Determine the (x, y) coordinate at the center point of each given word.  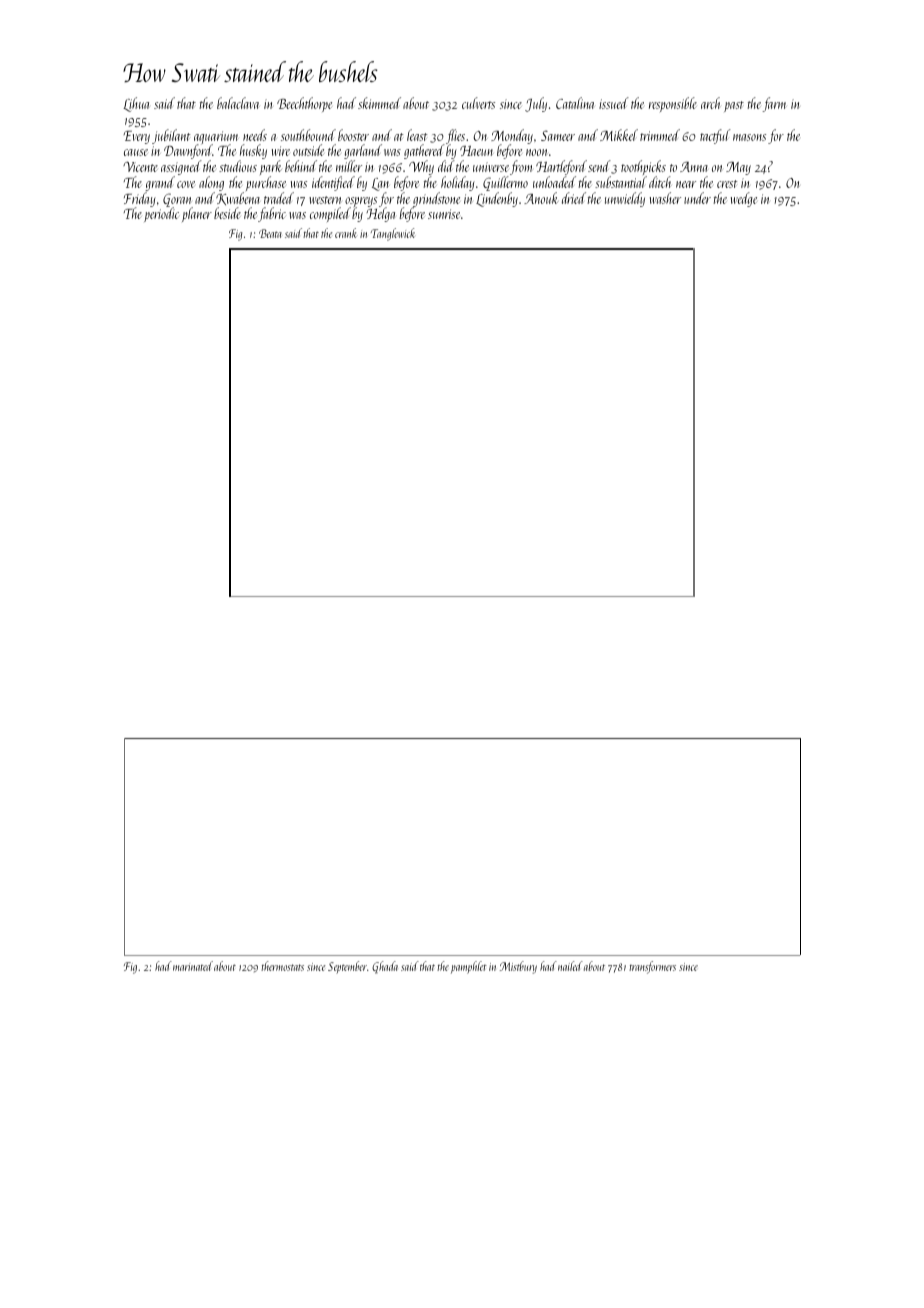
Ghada (385, 967)
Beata (270, 233)
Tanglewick (393, 234)
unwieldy (625, 199)
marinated (193, 966)
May (738, 168)
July (536, 104)
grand (160, 183)
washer (665, 198)
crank (346, 233)
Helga (380, 215)
